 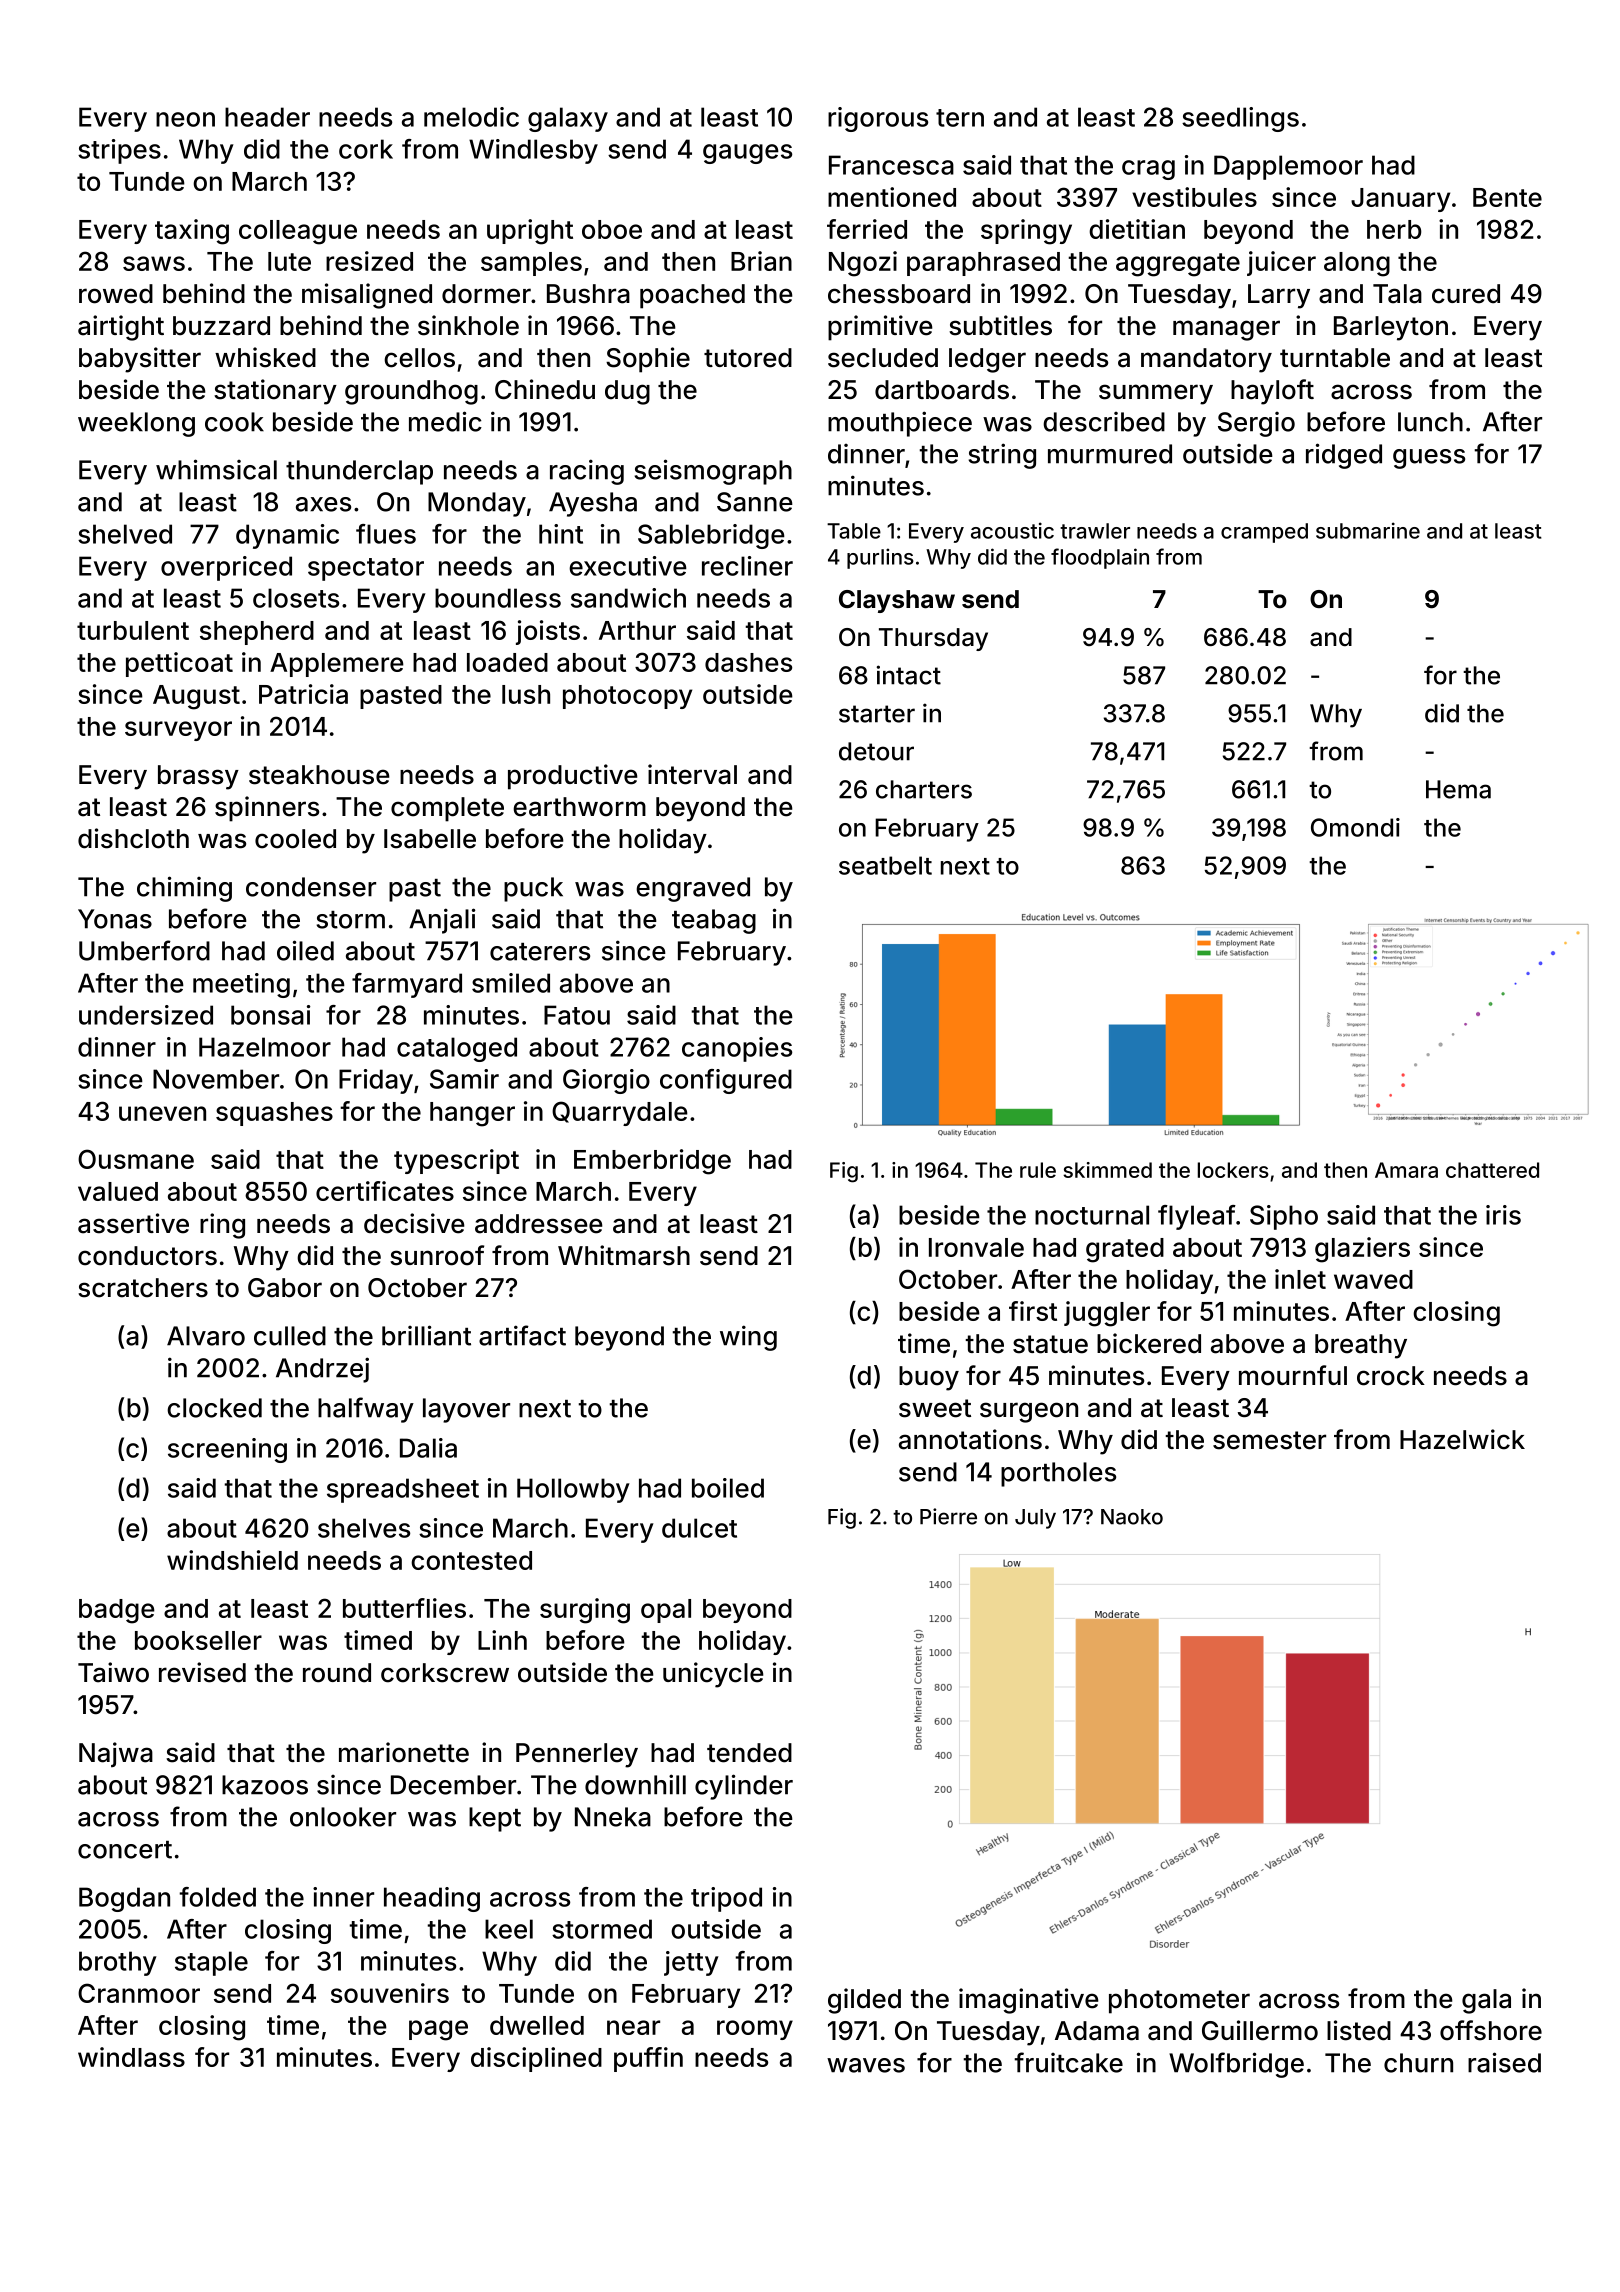 What do you see at coordinates (1068, 2062) in the document?
I see `fruitcake` at bounding box center [1068, 2062].
